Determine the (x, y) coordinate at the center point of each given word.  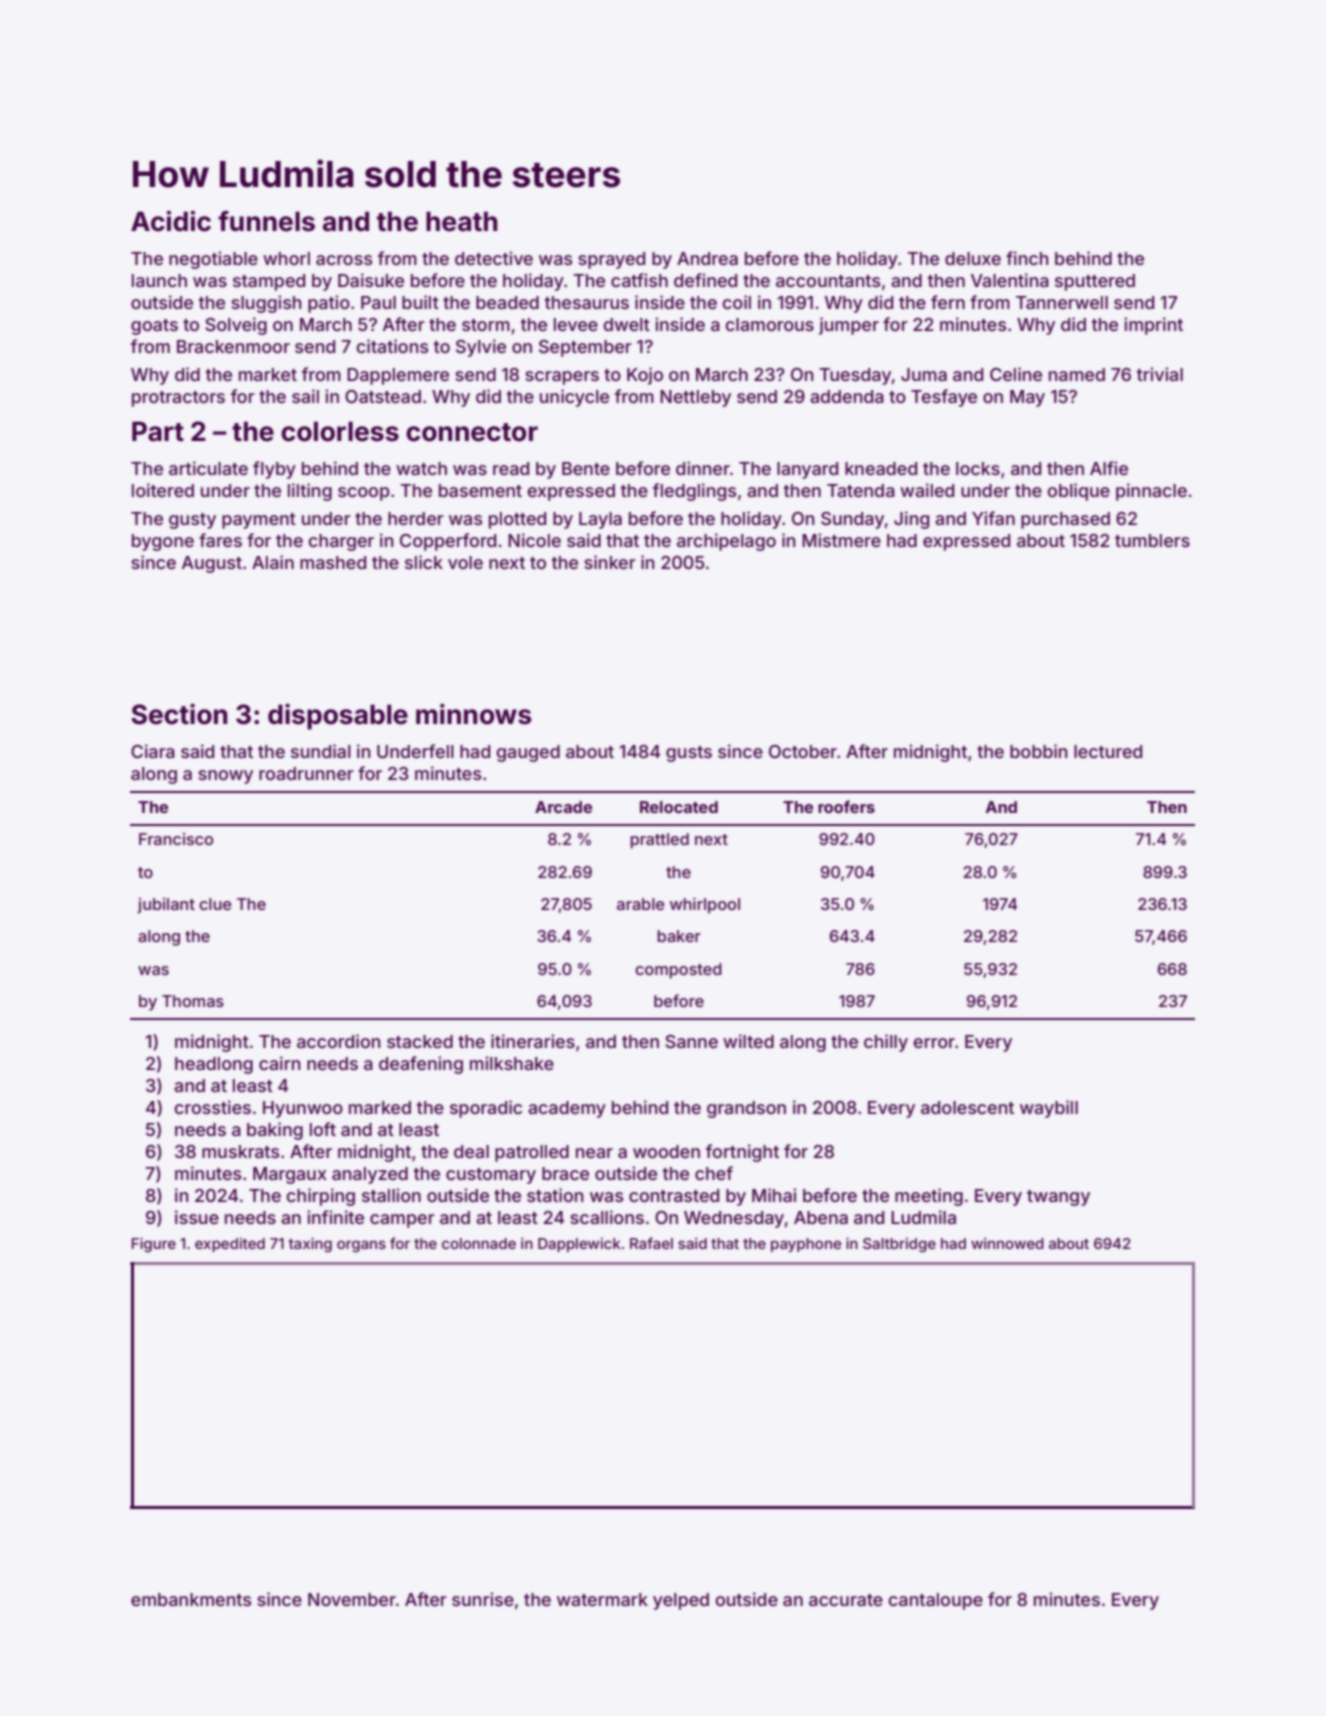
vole (465, 562)
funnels (266, 221)
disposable (338, 716)
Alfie (1109, 468)
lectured (1108, 751)
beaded (507, 302)
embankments (191, 1599)
